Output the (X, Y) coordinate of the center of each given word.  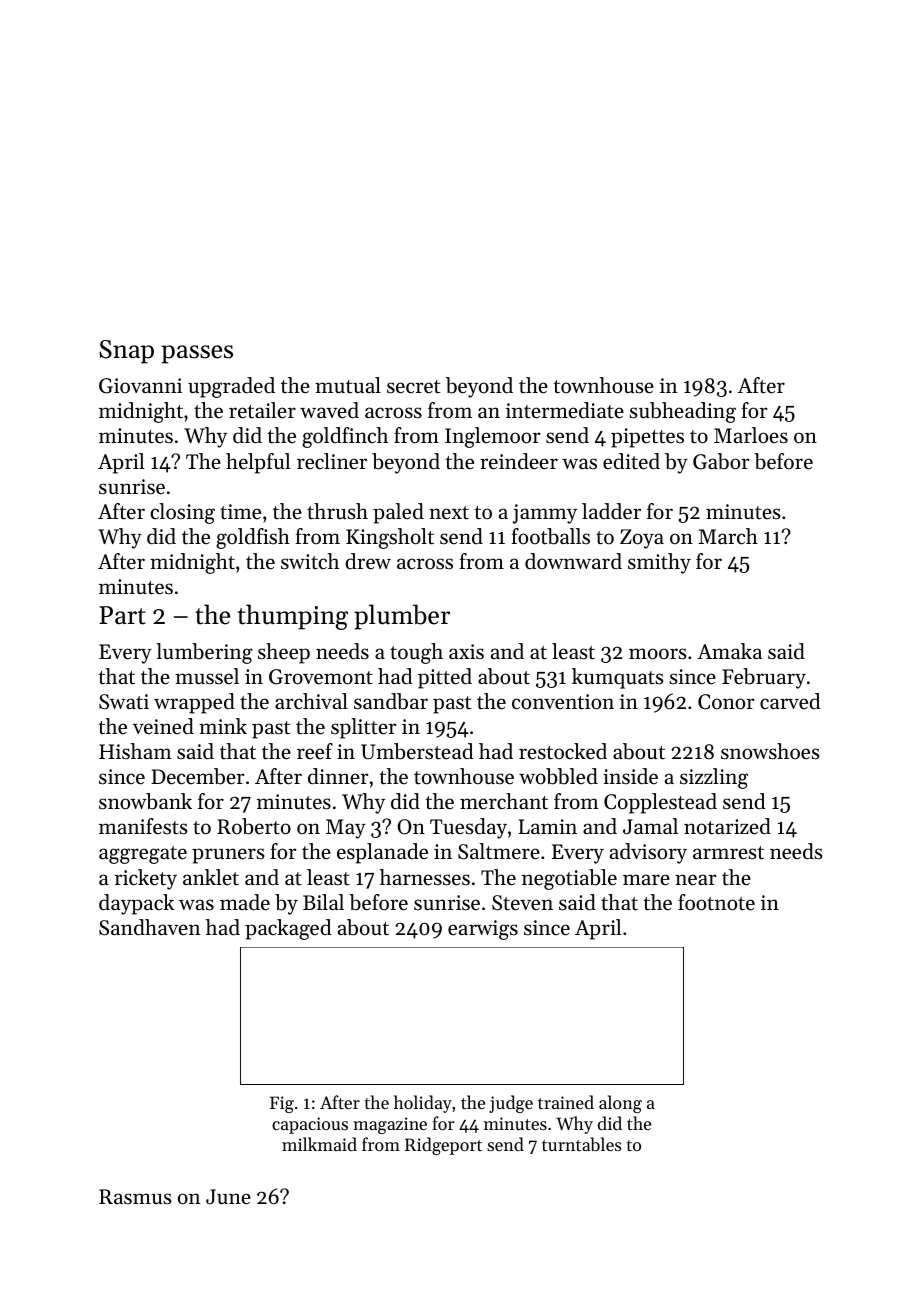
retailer (262, 410)
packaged (288, 929)
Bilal (323, 902)
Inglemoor (492, 437)
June (228, 1197)
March (728, 536)
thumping (293, 617)
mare (646, 880)
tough (416, 653)
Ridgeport (443, 1146)
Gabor (721, 461)
